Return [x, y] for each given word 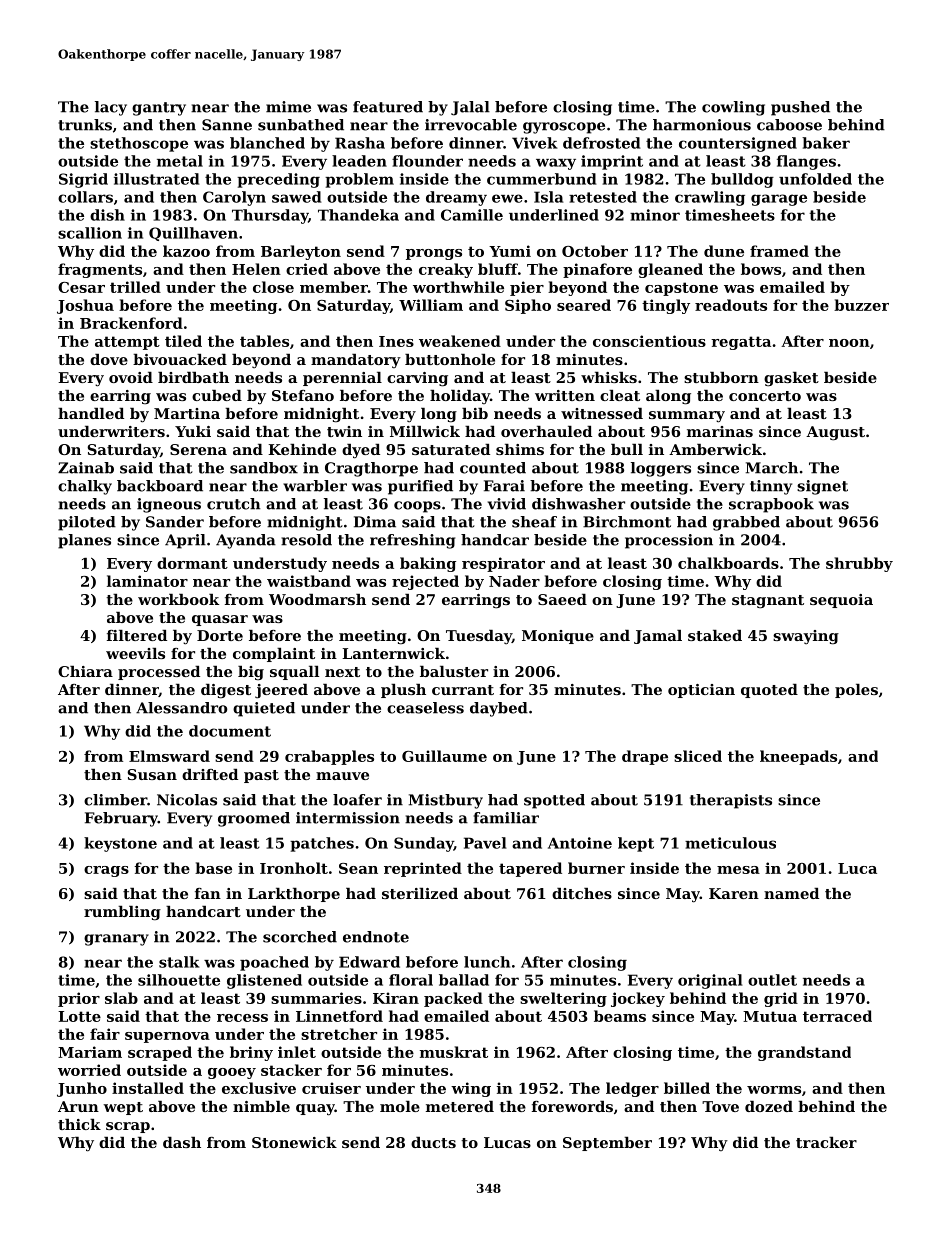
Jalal [470, 108]
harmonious [702, 125]
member [334, 287]
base [213, 868]
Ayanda [246, 541]
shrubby [859, 564]
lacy [111, 108]
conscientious [649, 341]
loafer [357, 800]
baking [428, 564]
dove [109, 359]
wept [123, 1108]
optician [701, 691]
